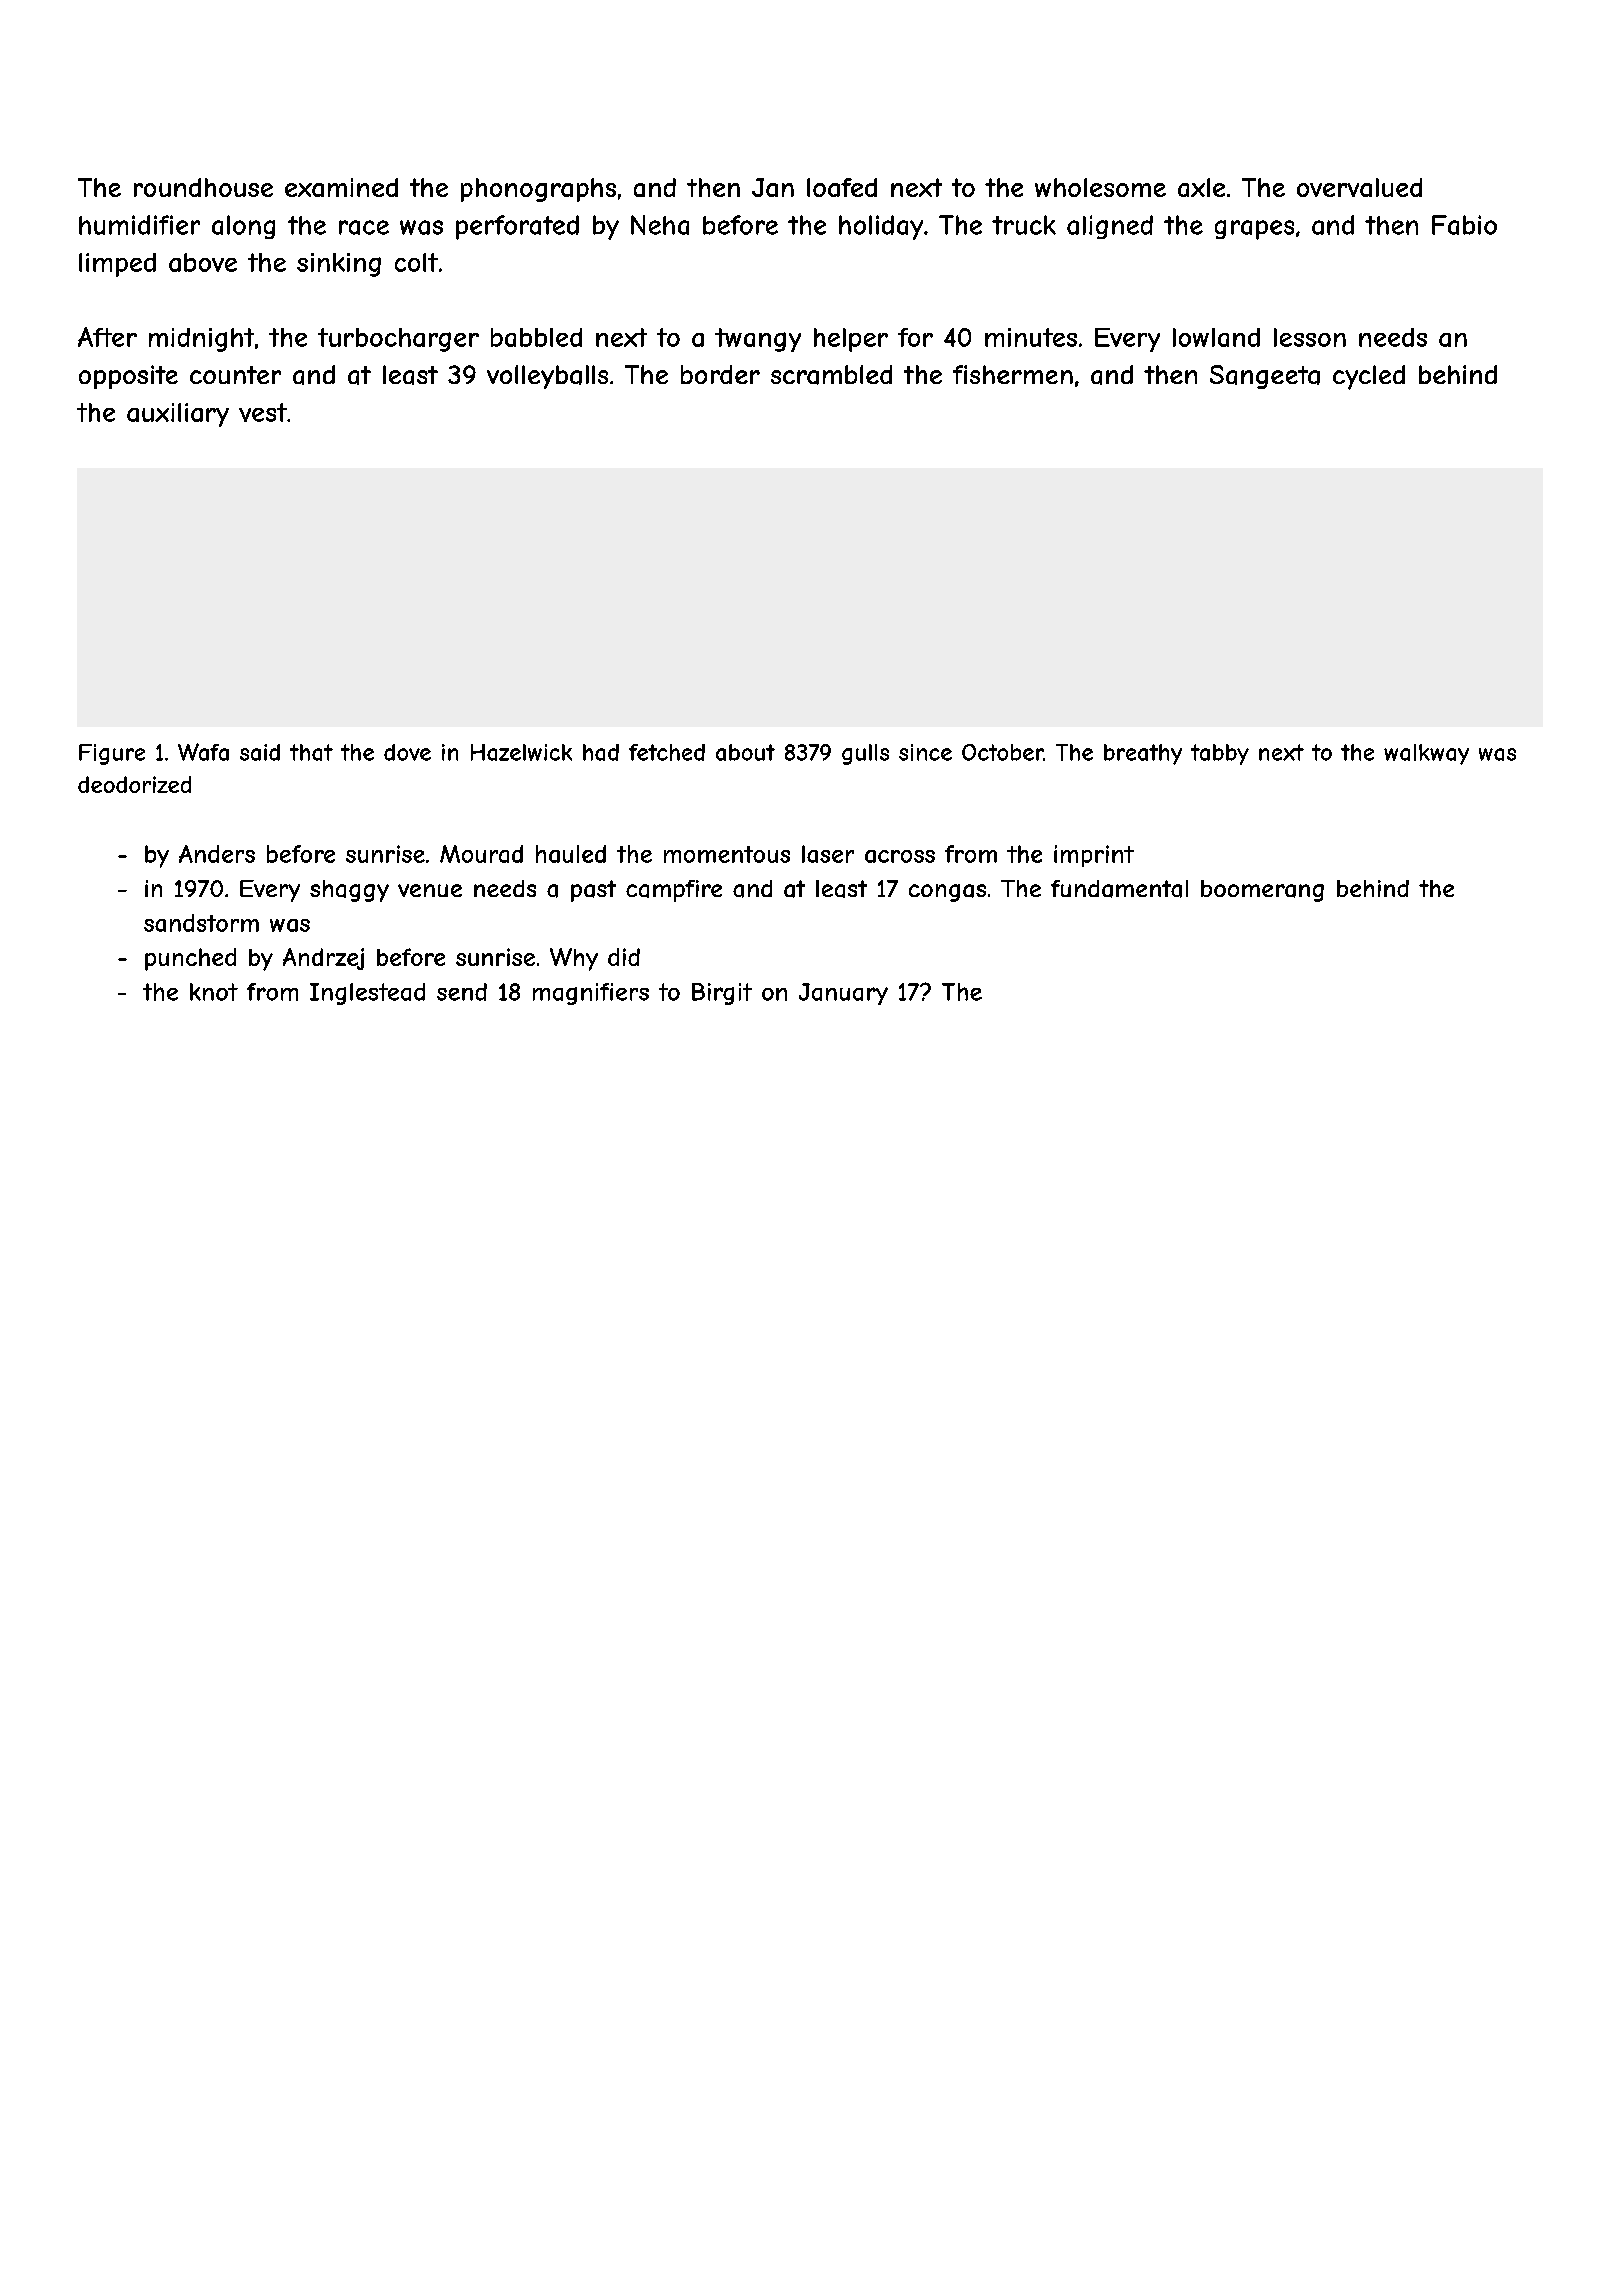  I want to click on walkway, so click(1426, 754).
